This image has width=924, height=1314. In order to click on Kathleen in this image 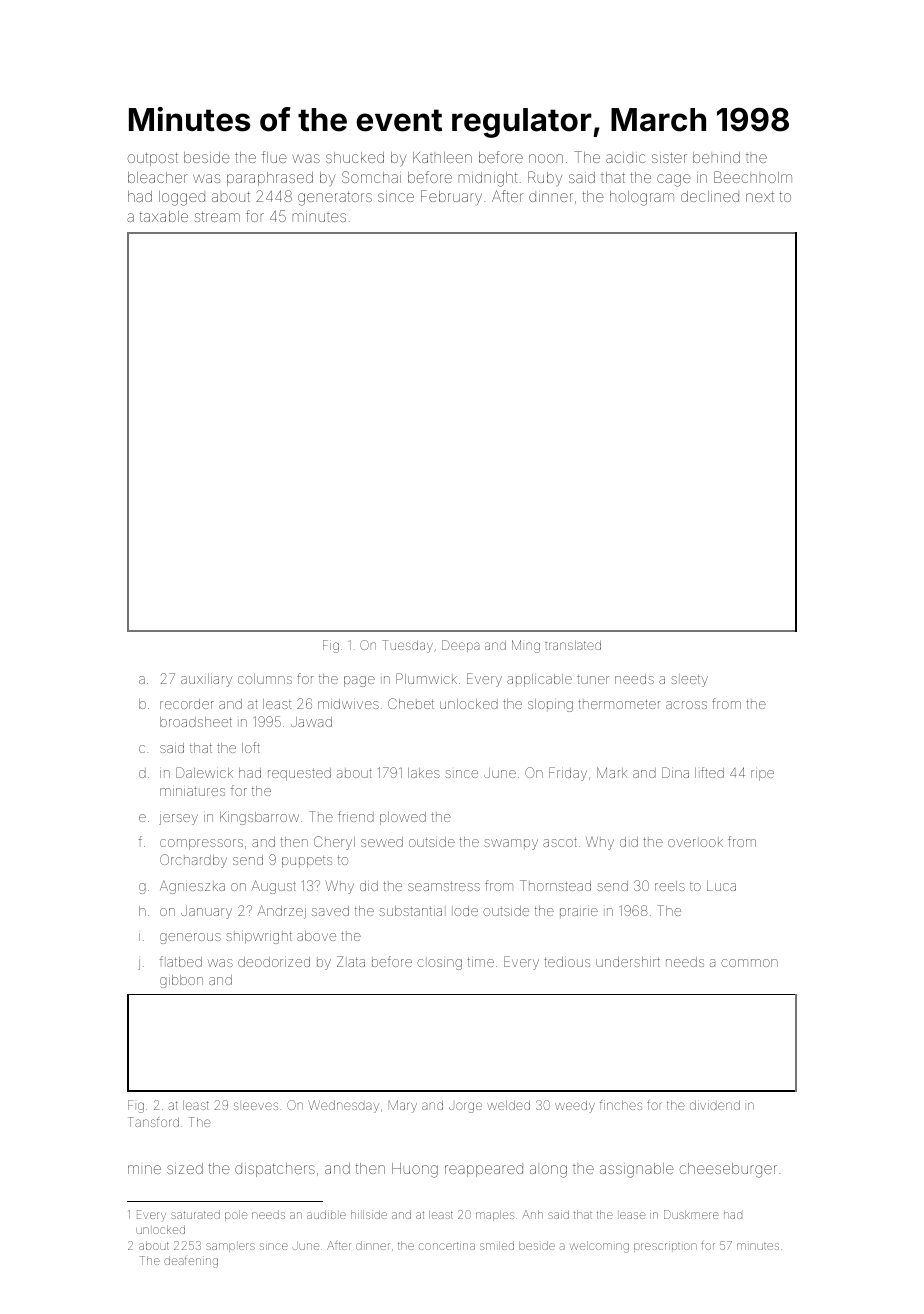, I will do `click(442, 157)`.
